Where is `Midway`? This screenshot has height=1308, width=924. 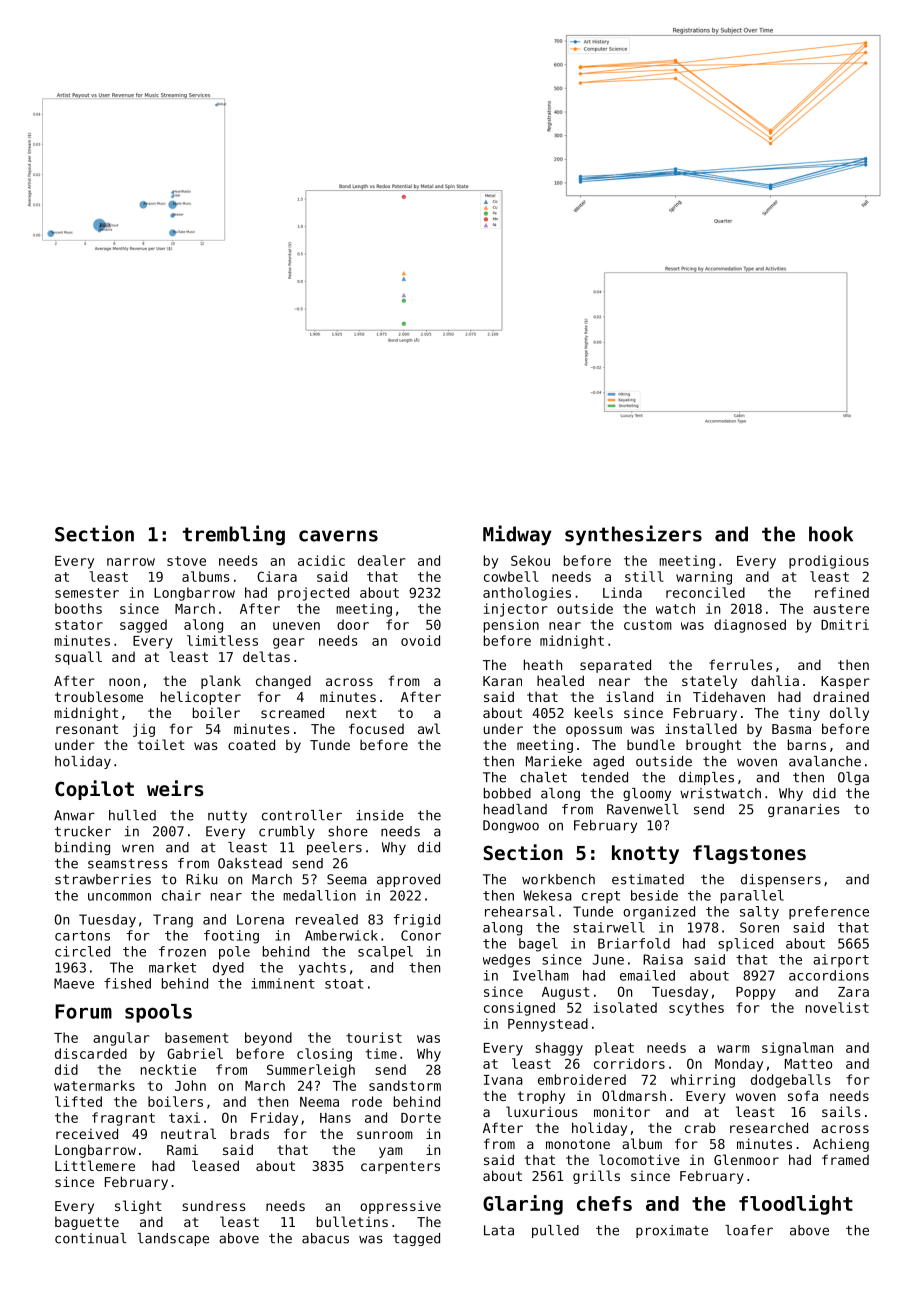 Midway is located at coordinates (517, 535).
